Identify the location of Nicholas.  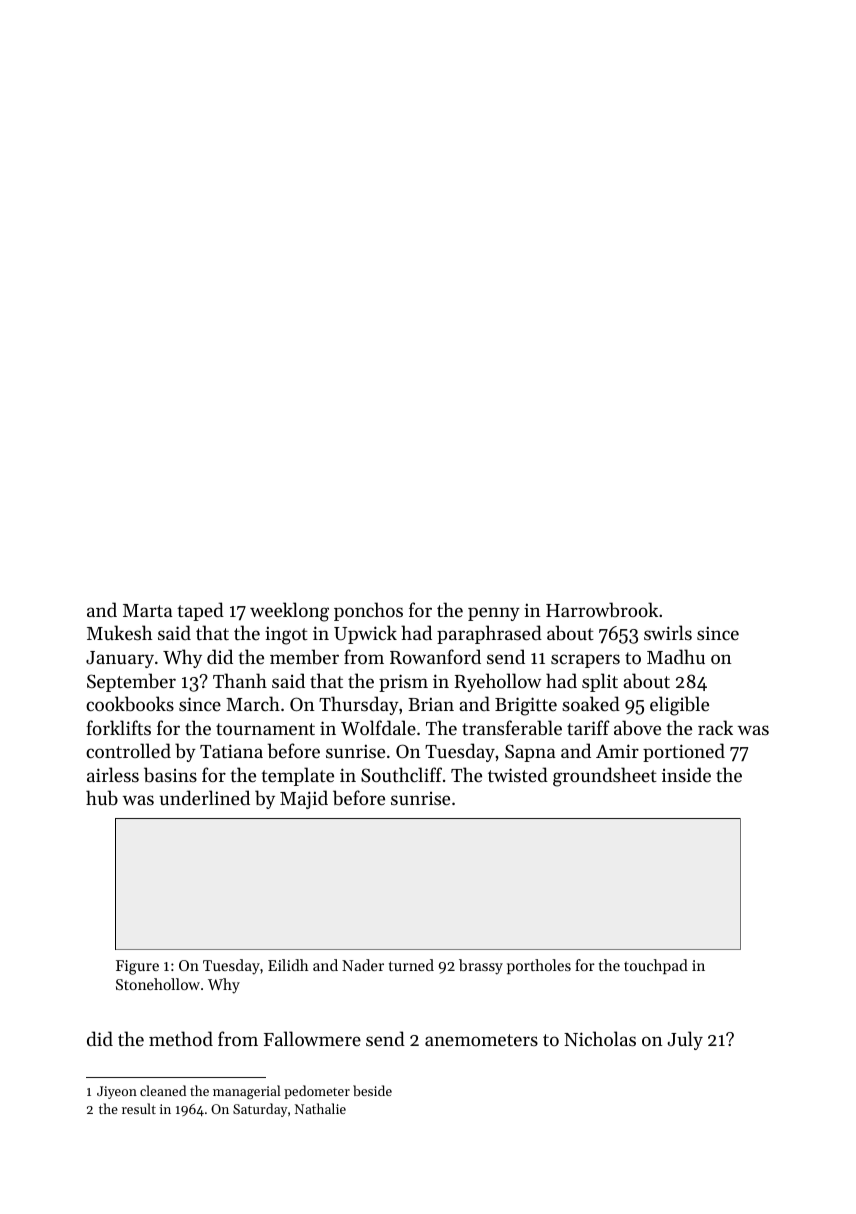
(600, 1038).
